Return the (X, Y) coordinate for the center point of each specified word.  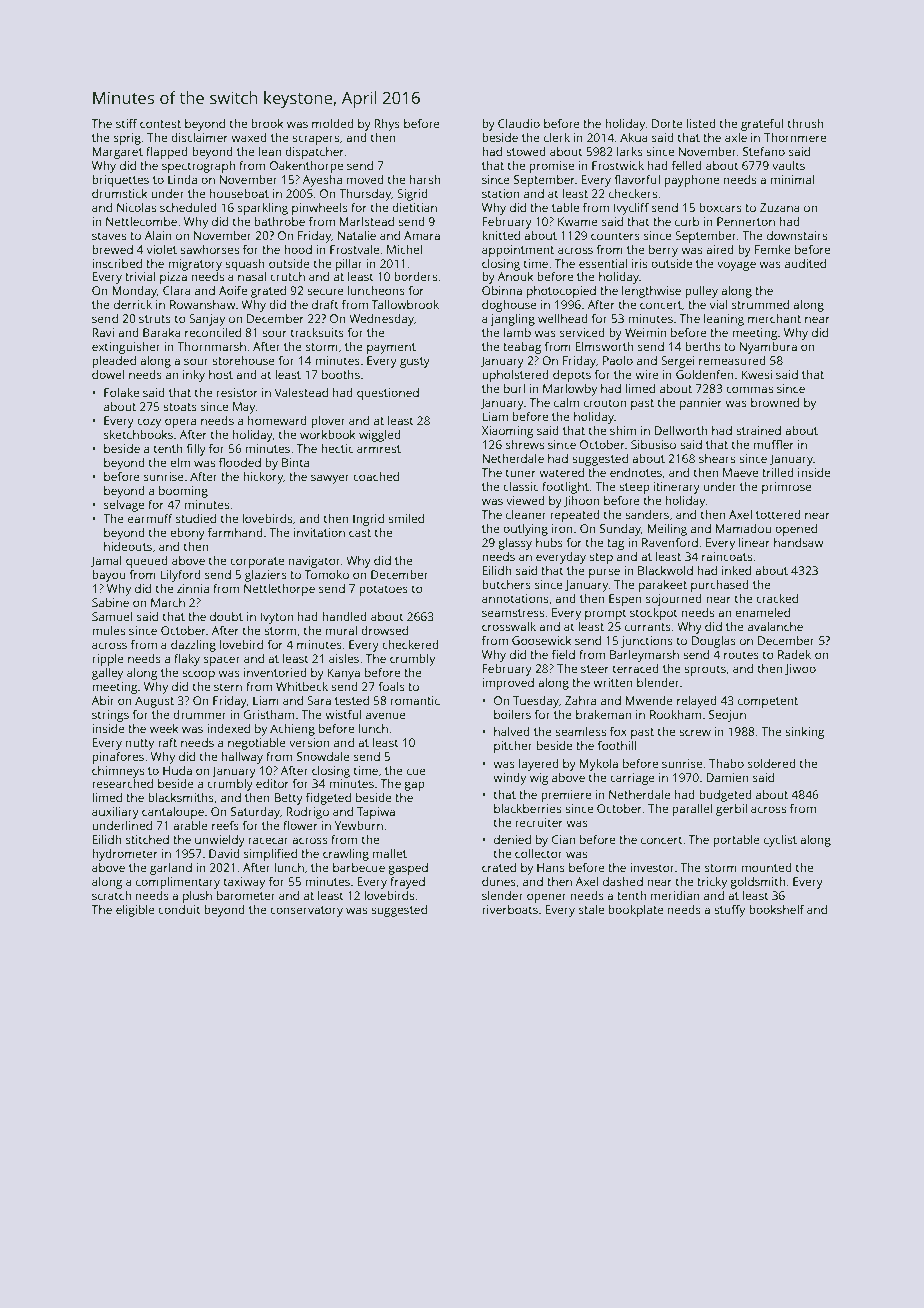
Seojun (727, 716)
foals (392, 686)
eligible (135, 911)
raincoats (727, 556)
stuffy (729, 911)
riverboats (510, 909)
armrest (379, 449)
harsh (425, 179)
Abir (102, 700)
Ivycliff (631, 209)
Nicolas (136, 207)
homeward (277, 420)
